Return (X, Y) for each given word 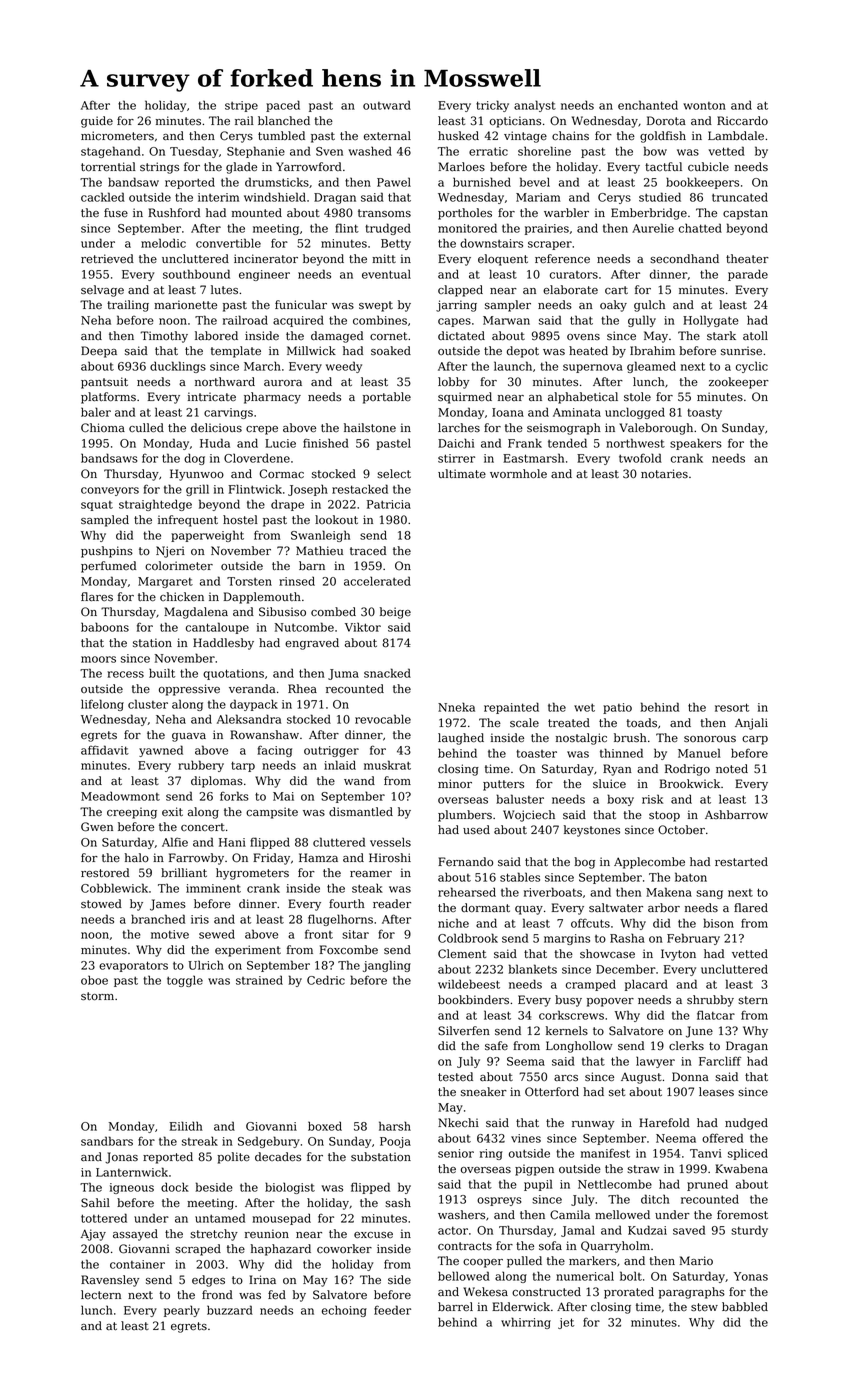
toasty (704, 414)
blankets (533, 969)
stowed (101, 904)
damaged (337, 337)
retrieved (107, 258)
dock (175, 1187)
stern (753, 1000)
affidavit (105, 750)
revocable (383, 719)
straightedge (155, 505)
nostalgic (581, 739)
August (641, 1078)
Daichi (456, 443)
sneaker (484, 1091)
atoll (755, 336)
